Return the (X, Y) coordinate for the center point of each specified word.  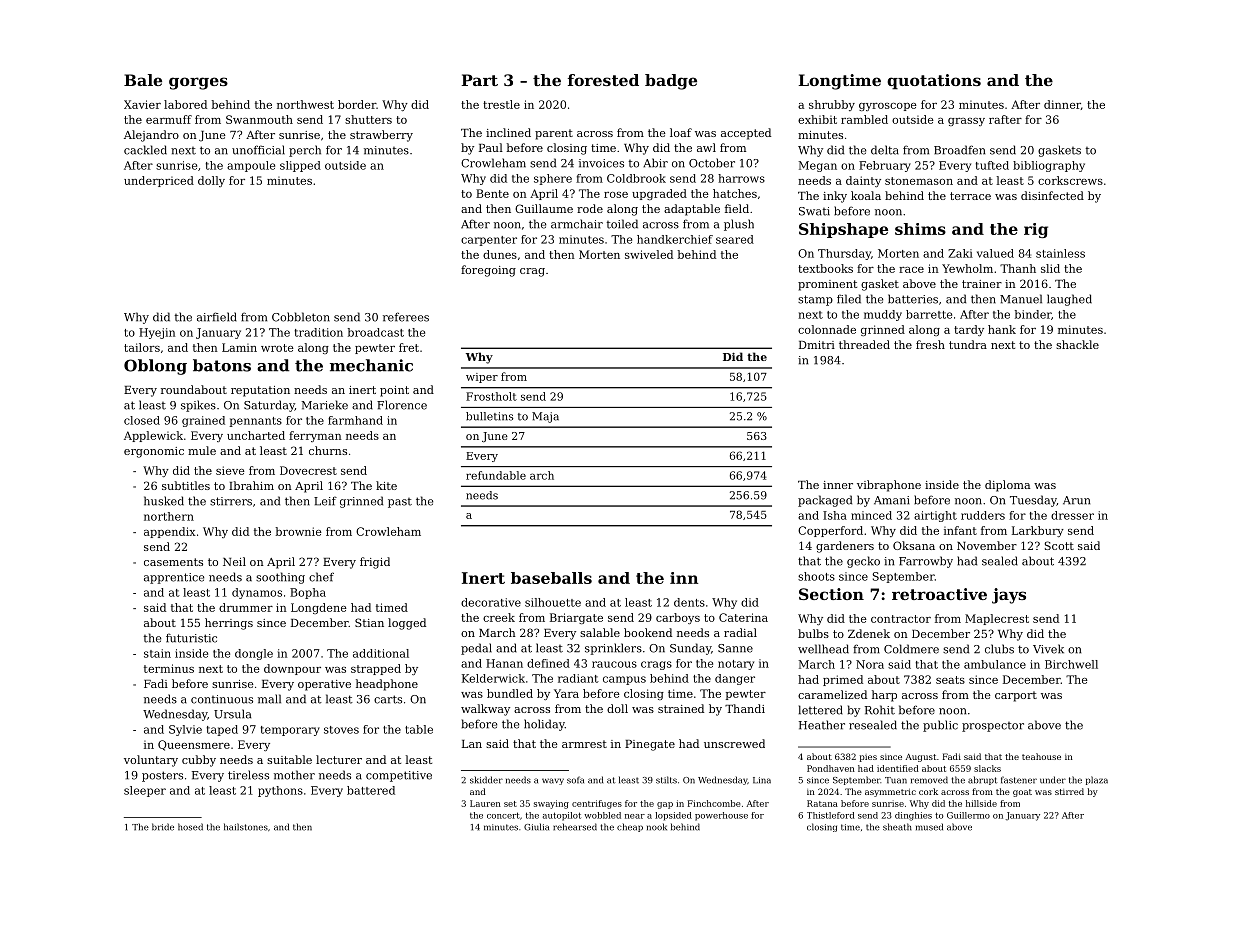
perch (305, 151)
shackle (1077, 344)
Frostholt (491, 396)
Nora (870, 664)
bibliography (1049, 166)
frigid (375, 563)
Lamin (239, 347)
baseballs (551, 578)
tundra (968, 344)
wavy (553, 781)
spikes (198, 406)
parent (554, 134)
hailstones (246, 827)
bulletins (489, 416)
